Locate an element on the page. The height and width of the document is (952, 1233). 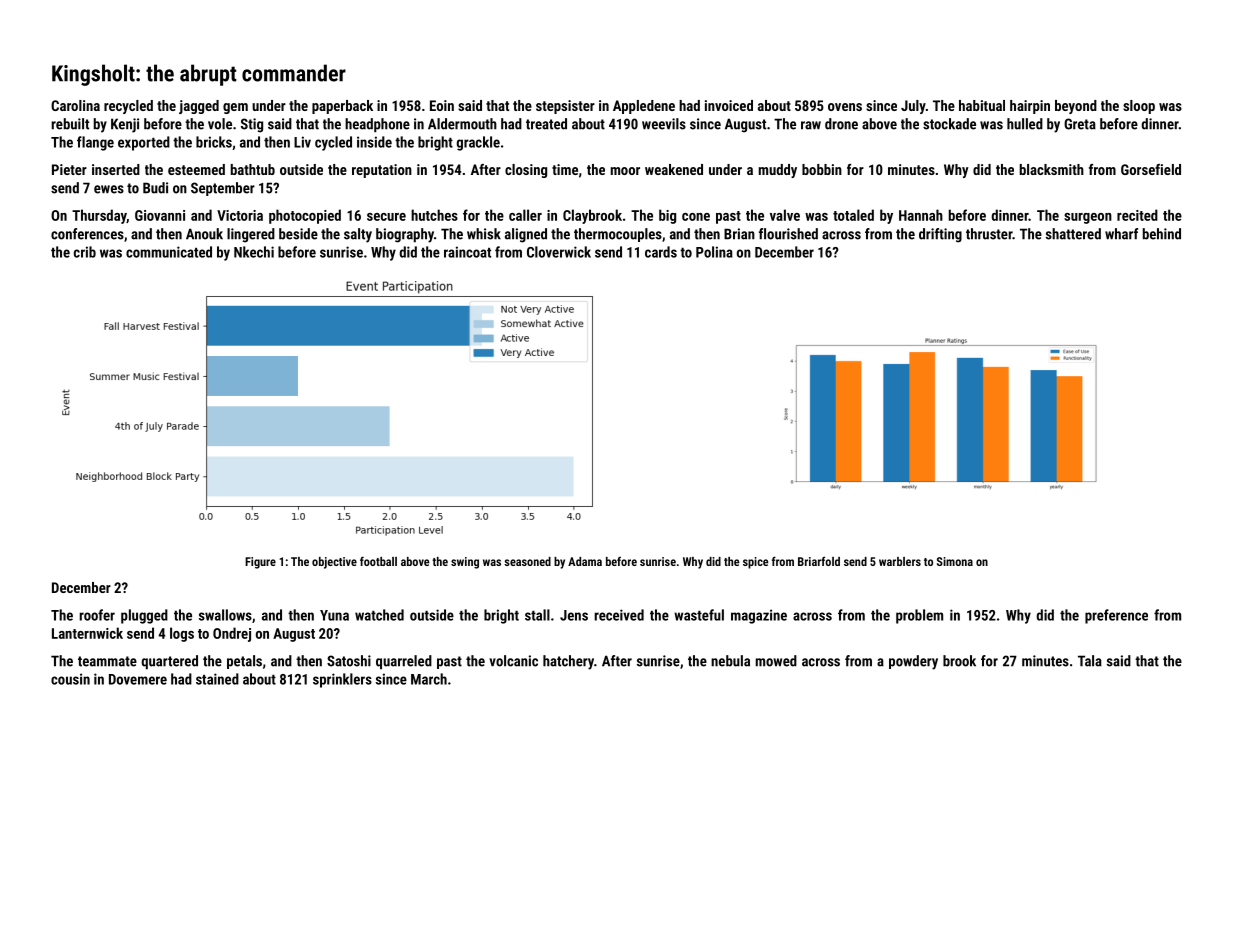
crib is located at coordinates (85, 252).
